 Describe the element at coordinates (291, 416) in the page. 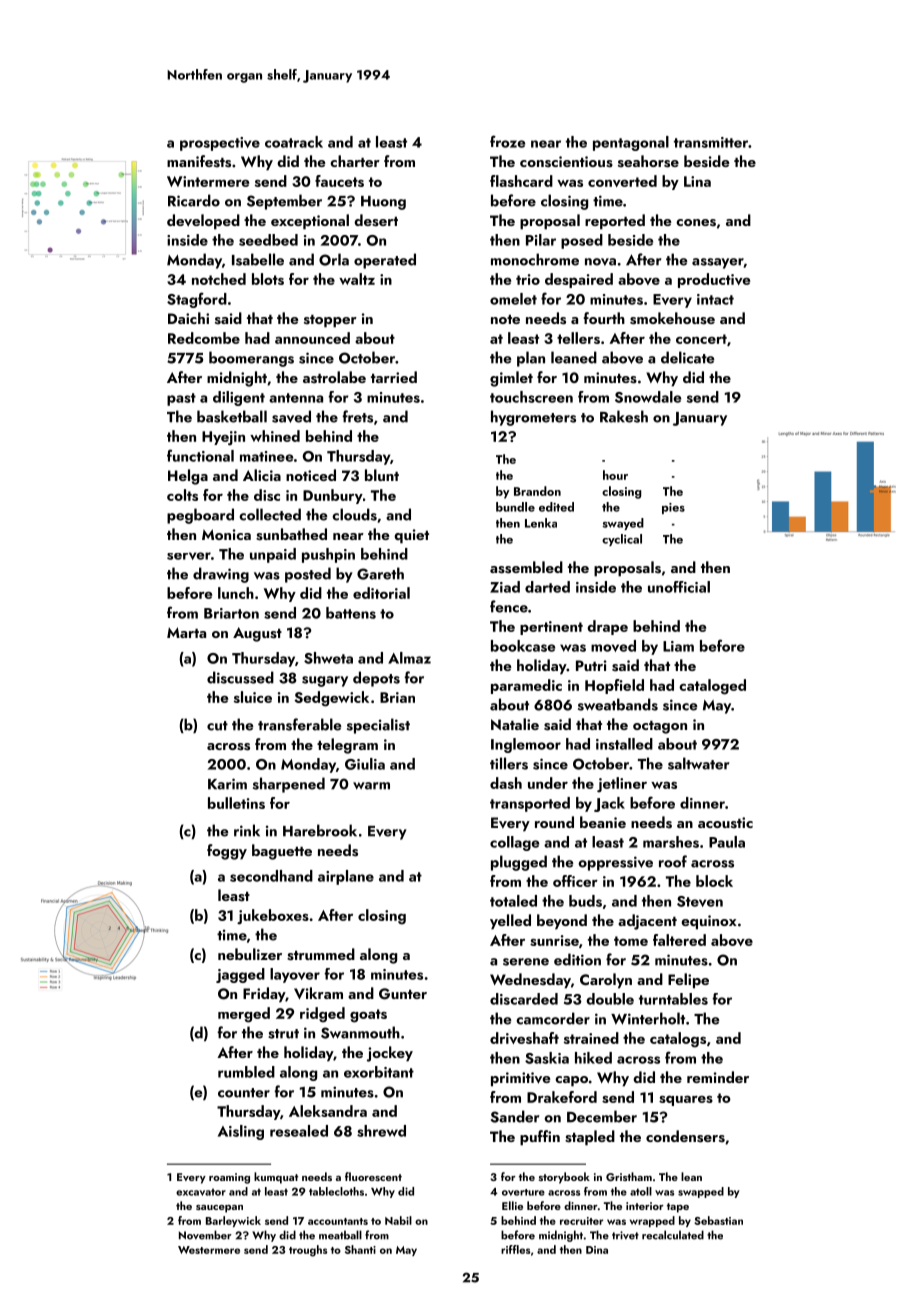

I see `saved` at that location.
